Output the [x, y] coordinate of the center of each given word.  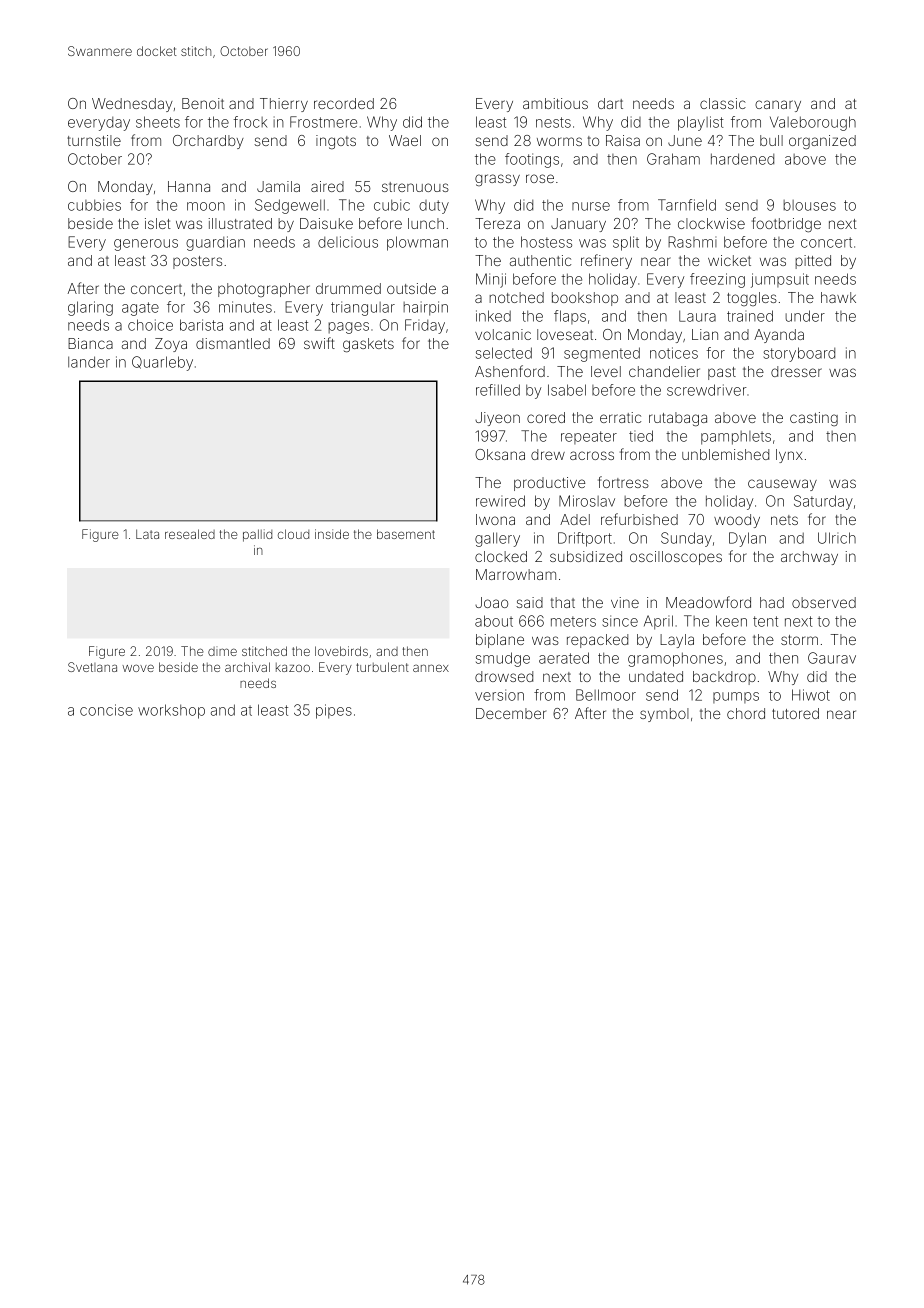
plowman [417, 243]
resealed [190, 534]
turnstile [94, 140]
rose [540, 178]
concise [106, 710]
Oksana [500, 454]
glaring [90, 308]
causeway [782, 485]
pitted [813, 262]
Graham [673, 159]
